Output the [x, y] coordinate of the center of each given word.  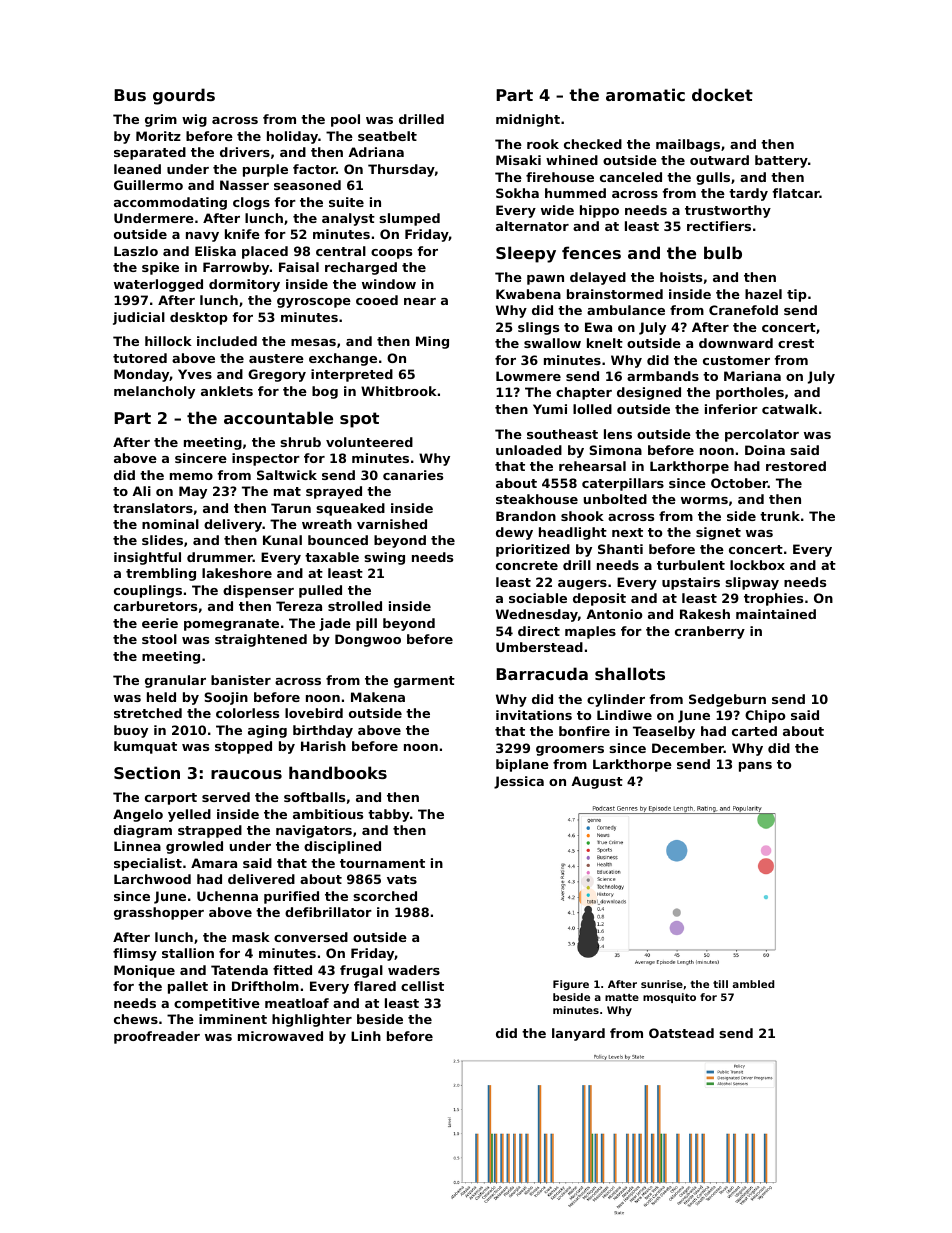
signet [718, 533]
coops [391, 254]
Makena [378, 697]
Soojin [226, 698]
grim [161, 120]
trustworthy [728, 211]
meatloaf [297, 1003]
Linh [366, 1036]
